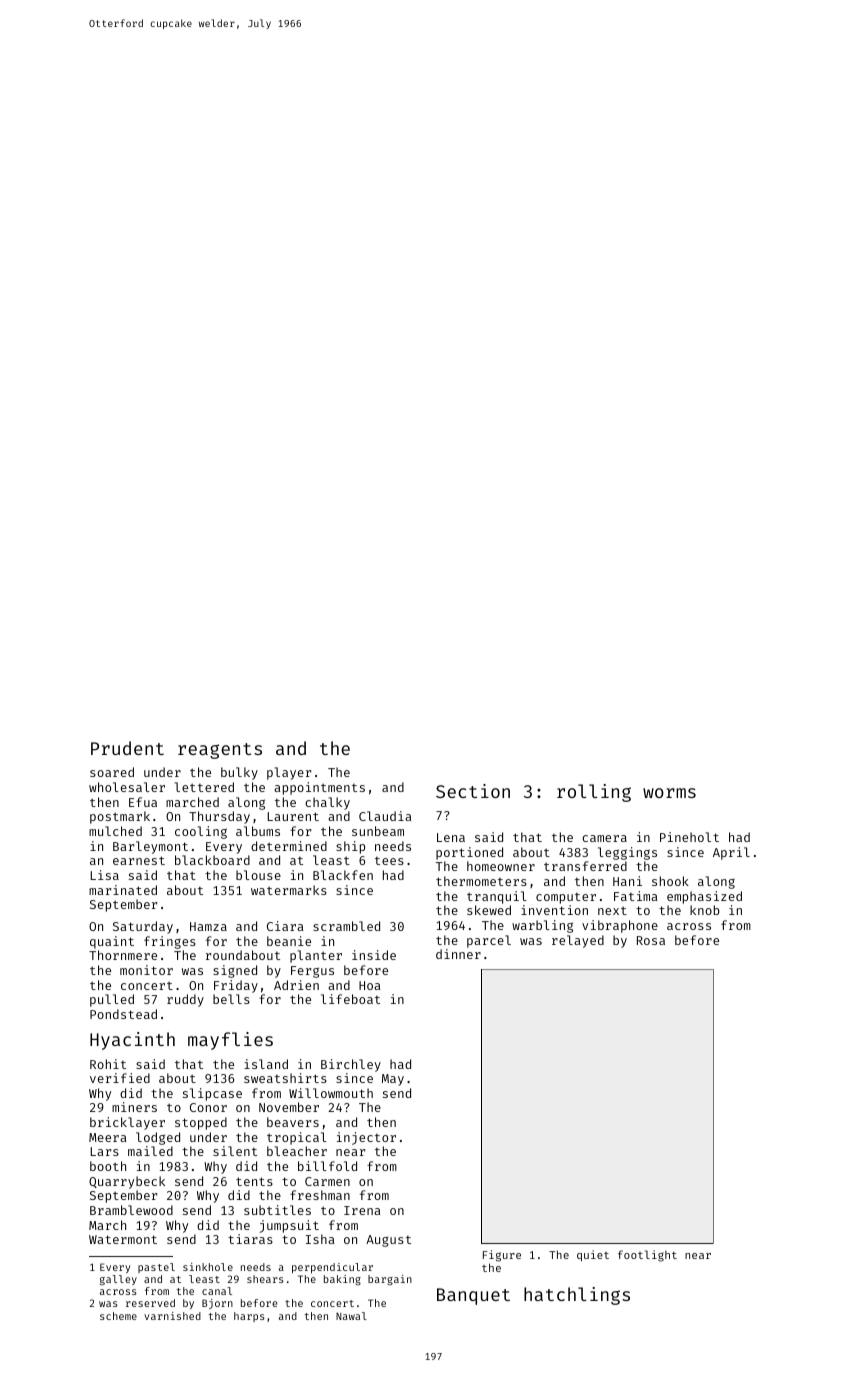 This page has height=1400, width=849. I want to click on vibraphone, so click(620, 926).
